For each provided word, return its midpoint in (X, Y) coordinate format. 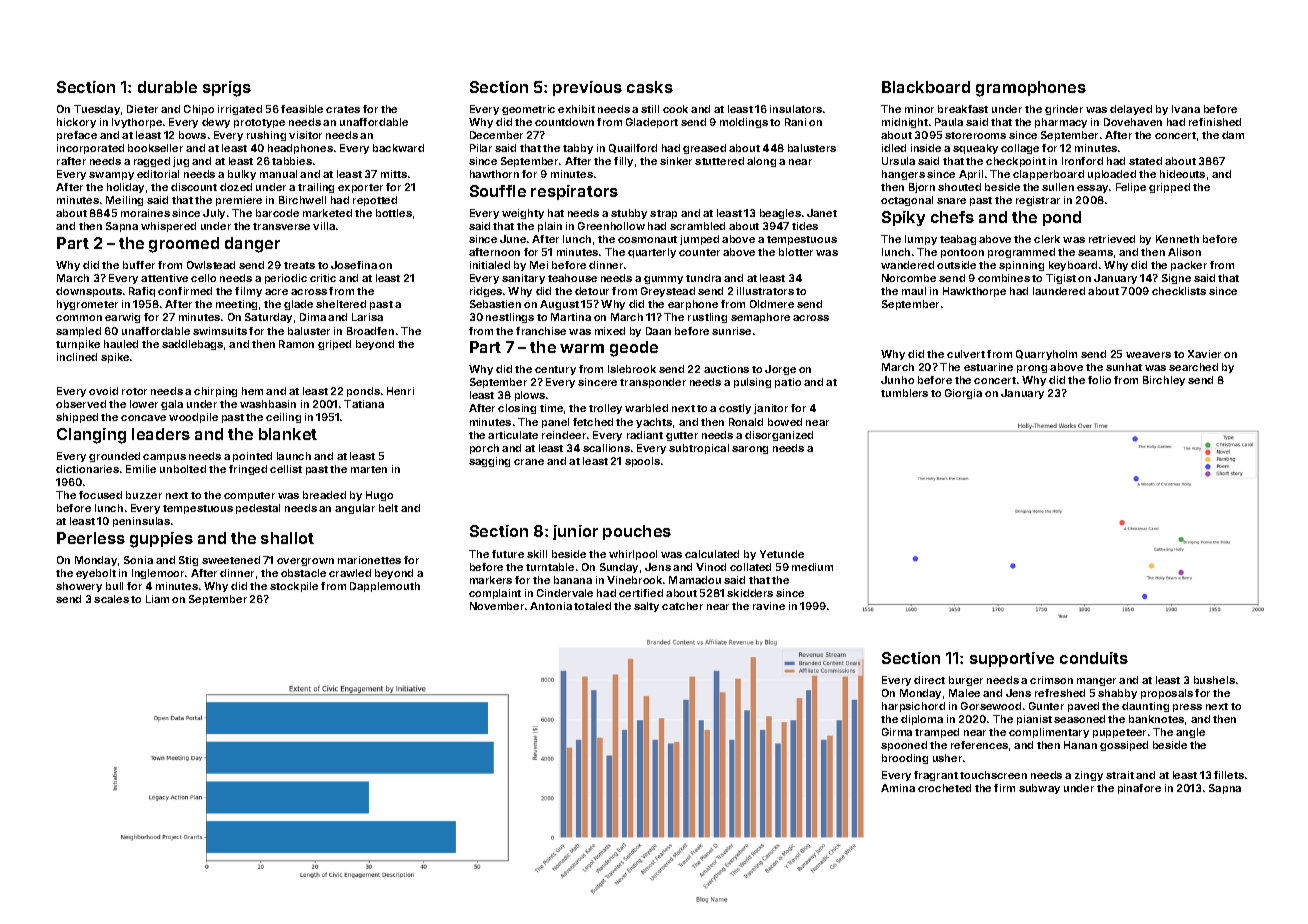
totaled (592, 606)
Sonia (138, 560)
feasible (302, 109)
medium (812, 567)
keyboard (1073, 266)
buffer (139, 265)
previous (587, 88)
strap (663, 214)
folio (1099, 380)
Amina (898, 788)
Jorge (780, 370)
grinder (1064, 110)
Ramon (296, 344)
